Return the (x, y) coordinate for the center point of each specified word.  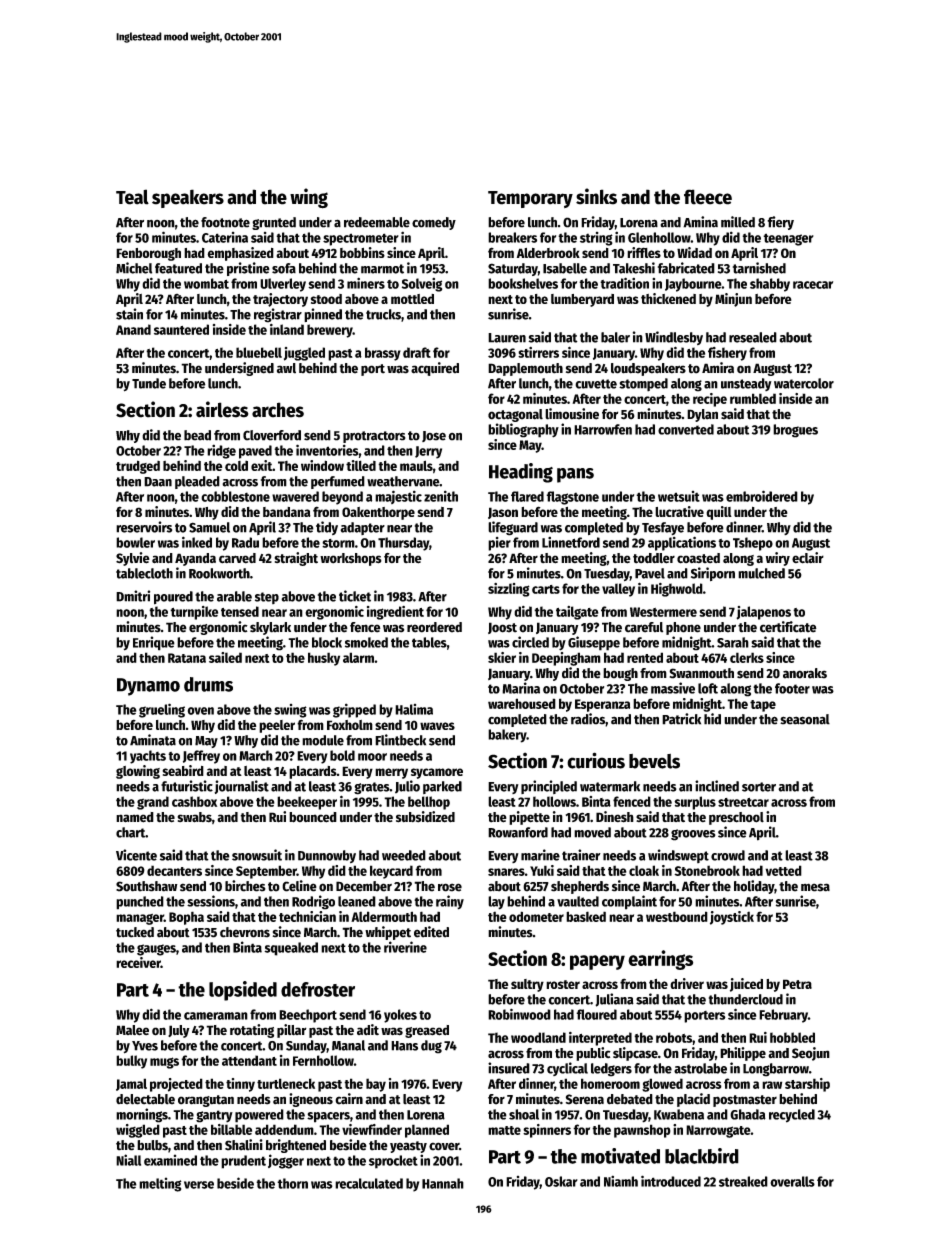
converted (686, 429)
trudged (138, 467)
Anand (133, 329)
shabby (770, 285)
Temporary (530, 199)
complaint (629, 902)
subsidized (425, 817)
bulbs (152, 1145)
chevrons (245, 932)
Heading (521, 473)
